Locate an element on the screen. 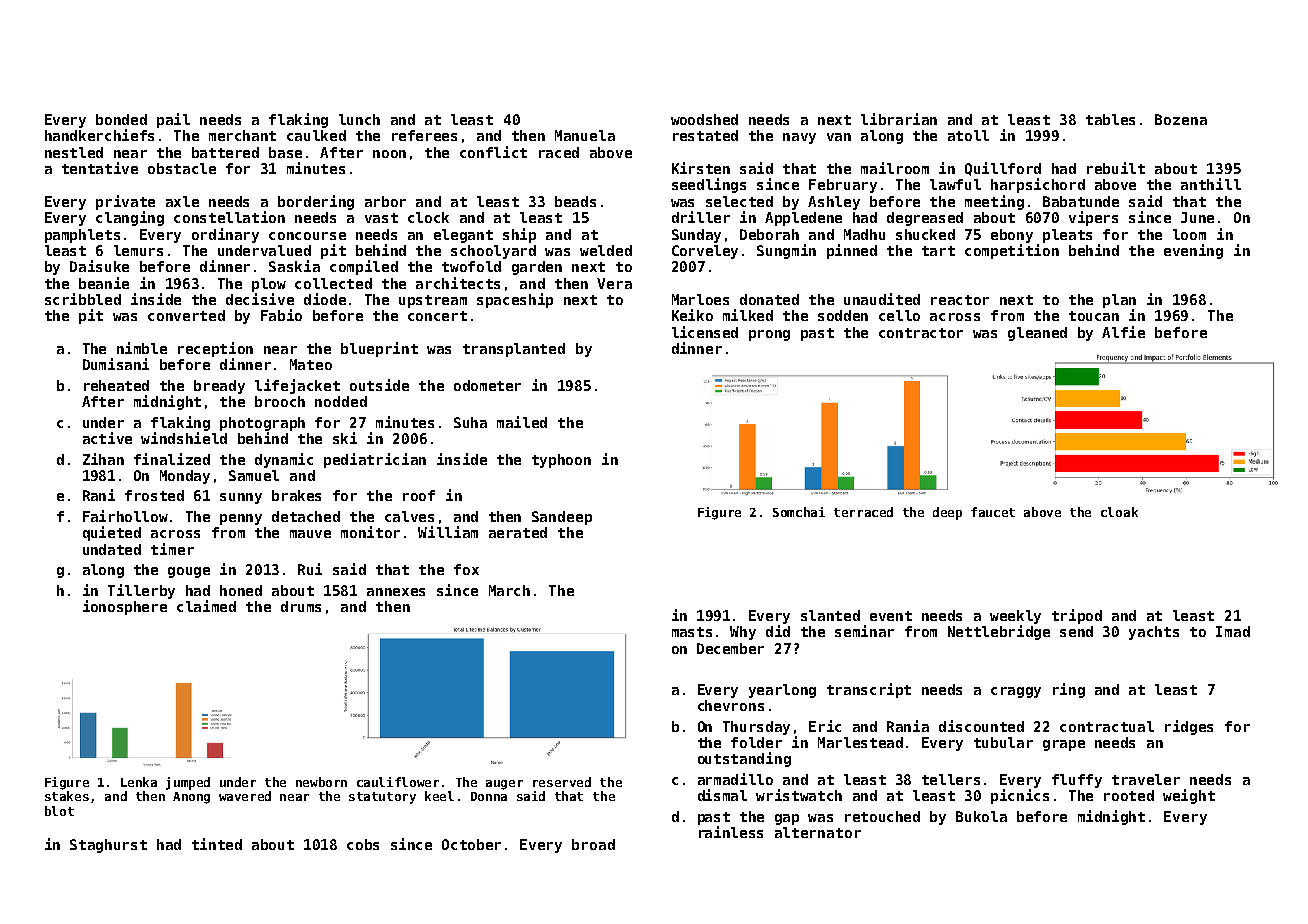 This screenshot has width=1308, height=924. odometer is located at coordinates (487, 385).
